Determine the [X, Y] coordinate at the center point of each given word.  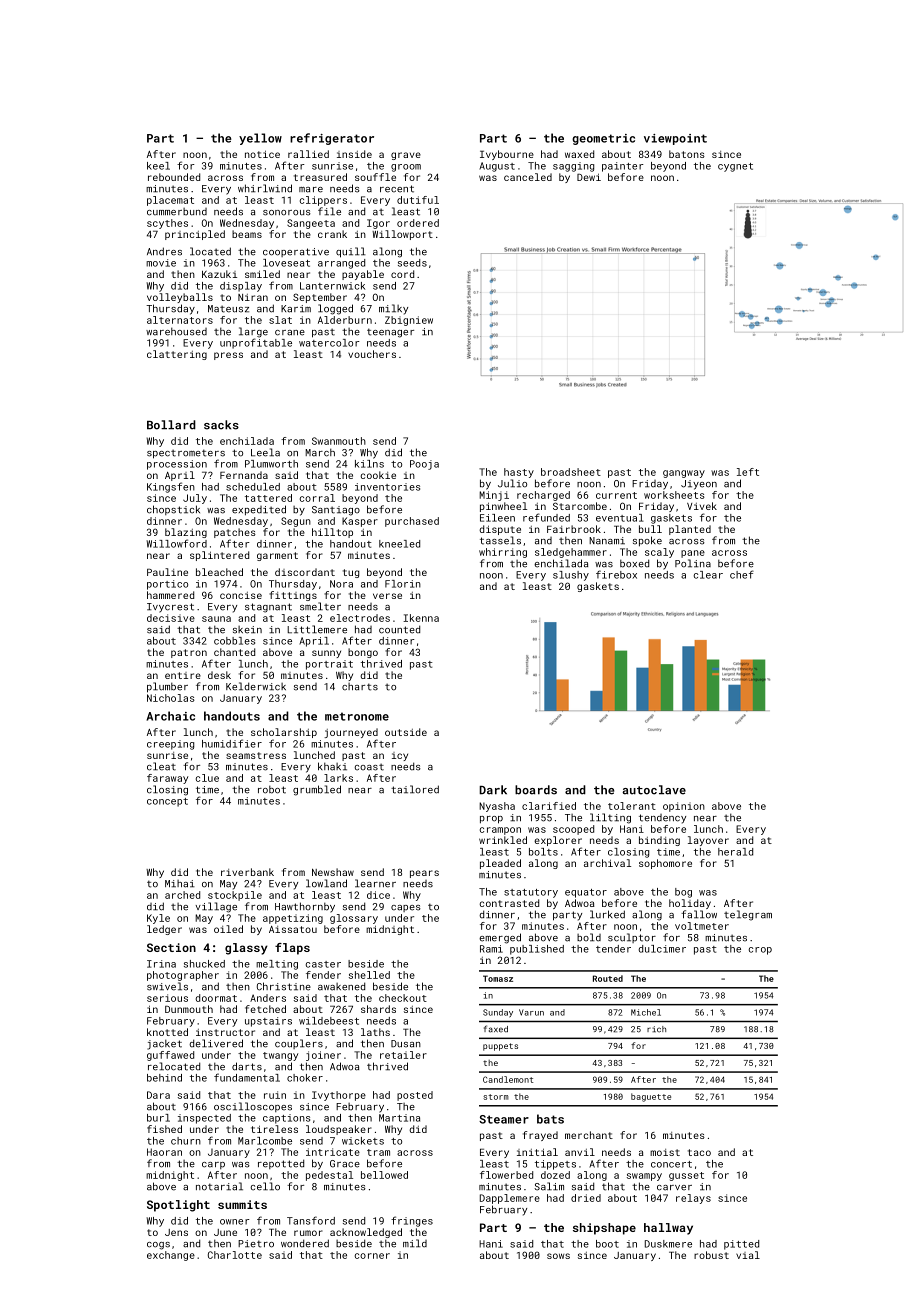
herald [735, 852]
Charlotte [235, 1255]
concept [167, 802]
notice [262, 154]
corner [372, 1256]
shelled [369, 975]
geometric [603, 139]
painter [623, 167]
